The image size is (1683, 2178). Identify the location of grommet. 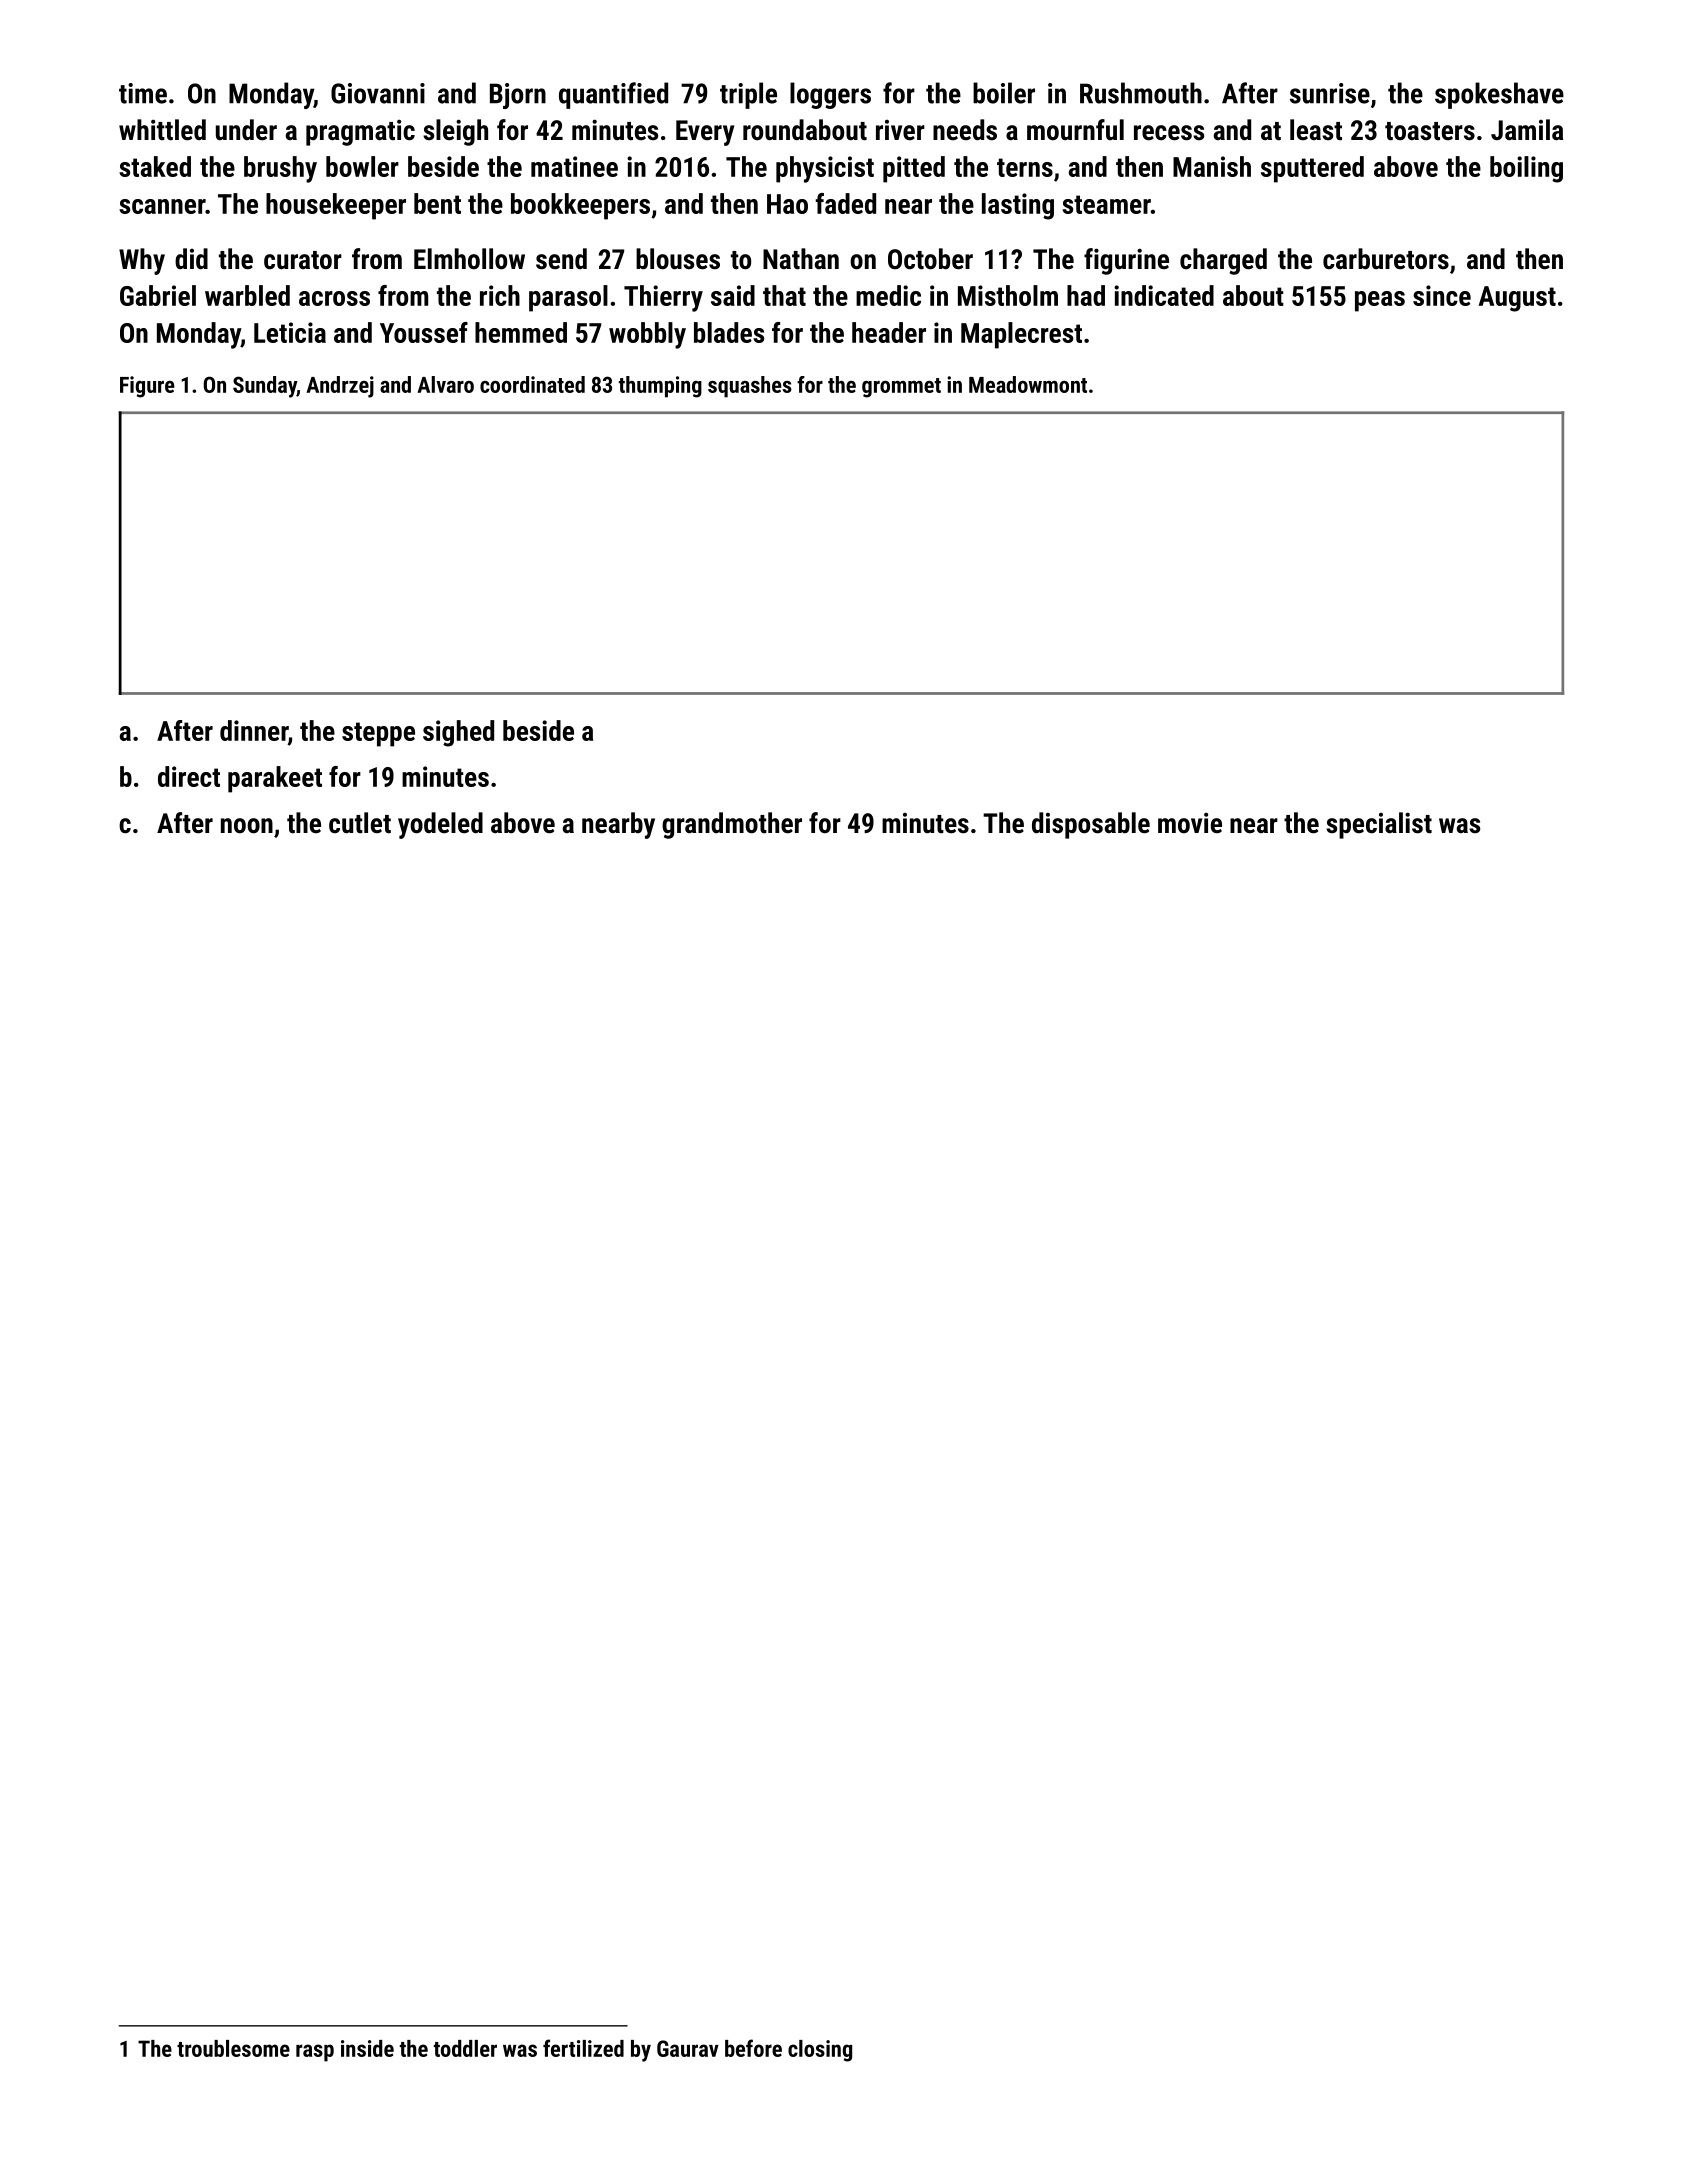
(901, 388).
